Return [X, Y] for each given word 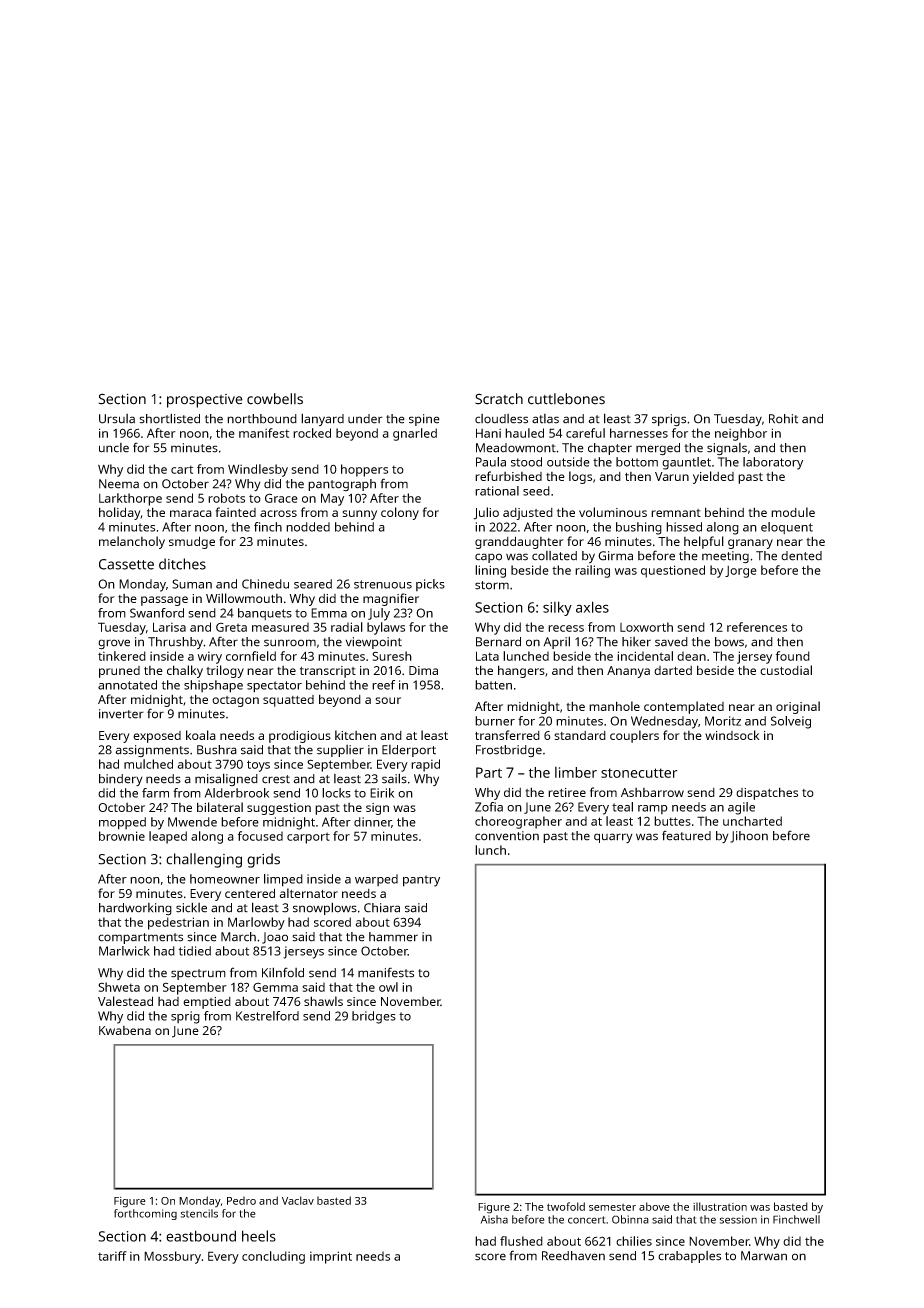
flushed [521, 1241]
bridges [374, 1017]
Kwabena [125, 1030]
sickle [191, 907]
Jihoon [749, 837]
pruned [119, 672]
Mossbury [172, 1257]
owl [388, 987]
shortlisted [169, 418]
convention [507, 836]
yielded [713, 477]
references [757, 627]
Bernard [498, 642]
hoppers [364, 470]
